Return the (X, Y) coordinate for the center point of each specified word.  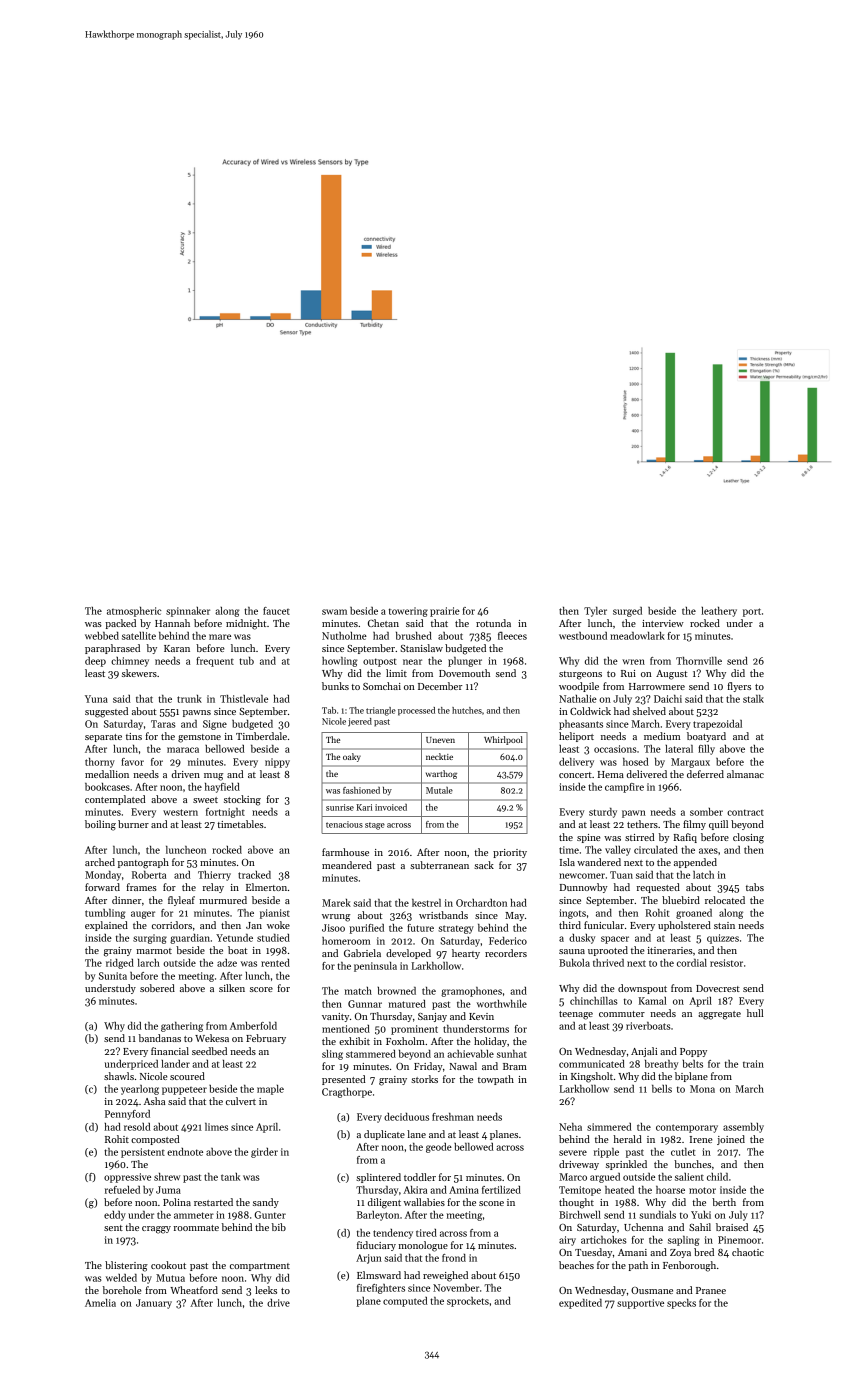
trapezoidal (717, 725)
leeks (266, 1290)
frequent (215, 662)
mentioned (346, 1029)
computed (405, 1302)
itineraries (670, 950)
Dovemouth (464, 673)
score (261, 989)
